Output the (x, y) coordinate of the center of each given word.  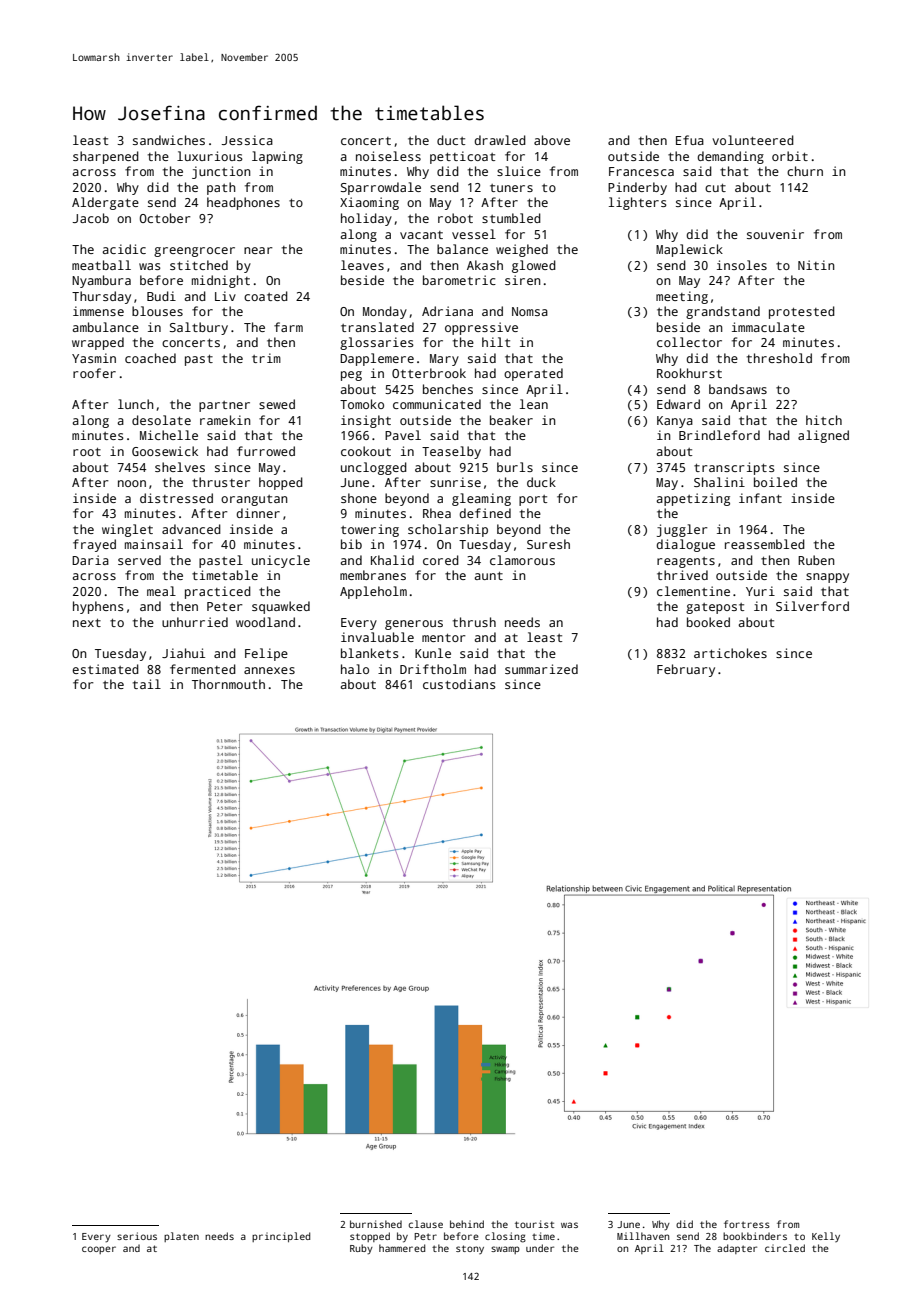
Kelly (826, 1237)
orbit (790, 156)
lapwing (277, 157)
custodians (459, 684)
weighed (522, 250)
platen (181, 1237)
